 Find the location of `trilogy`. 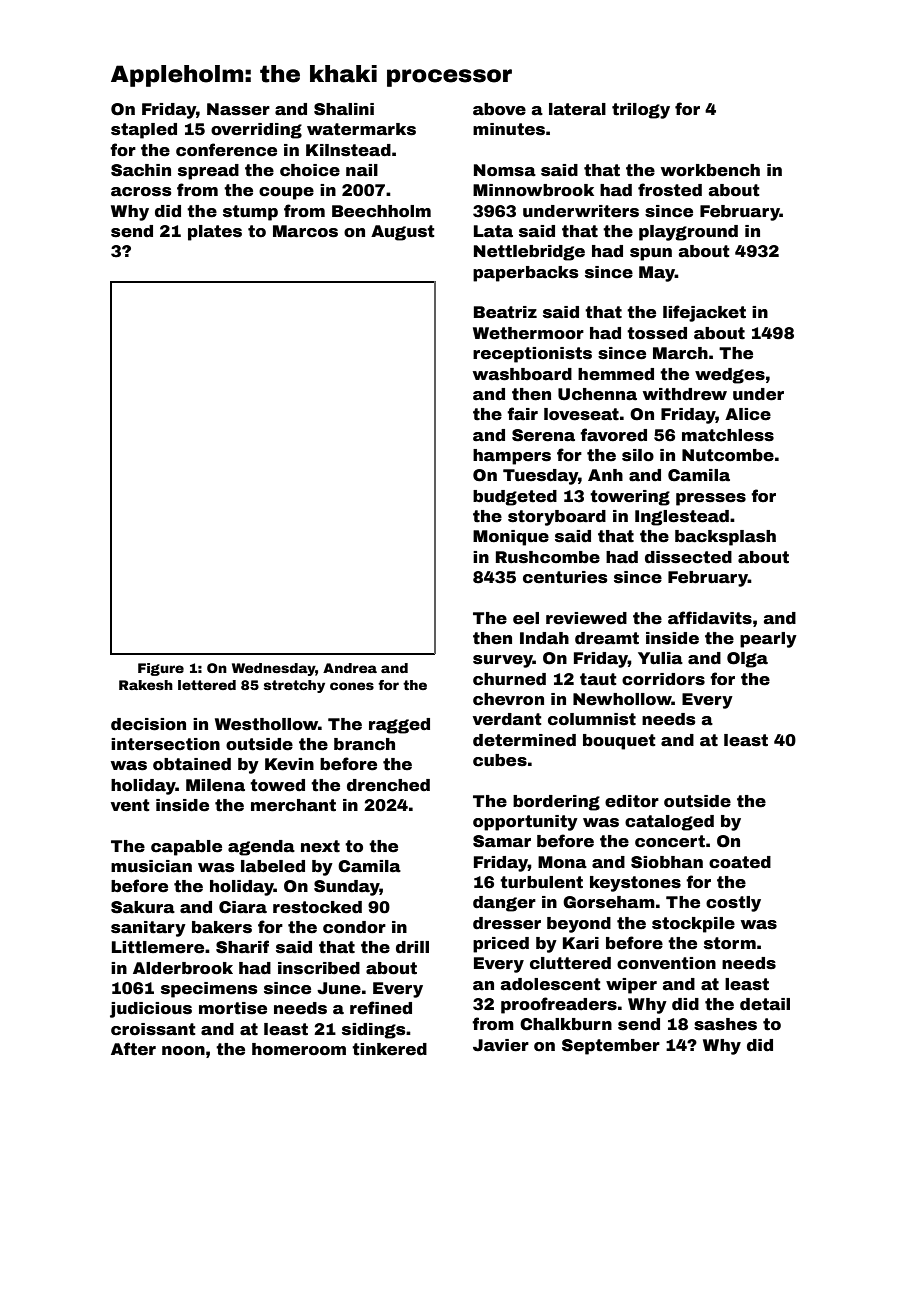

trilogy is located at coordinates (641, 111).
